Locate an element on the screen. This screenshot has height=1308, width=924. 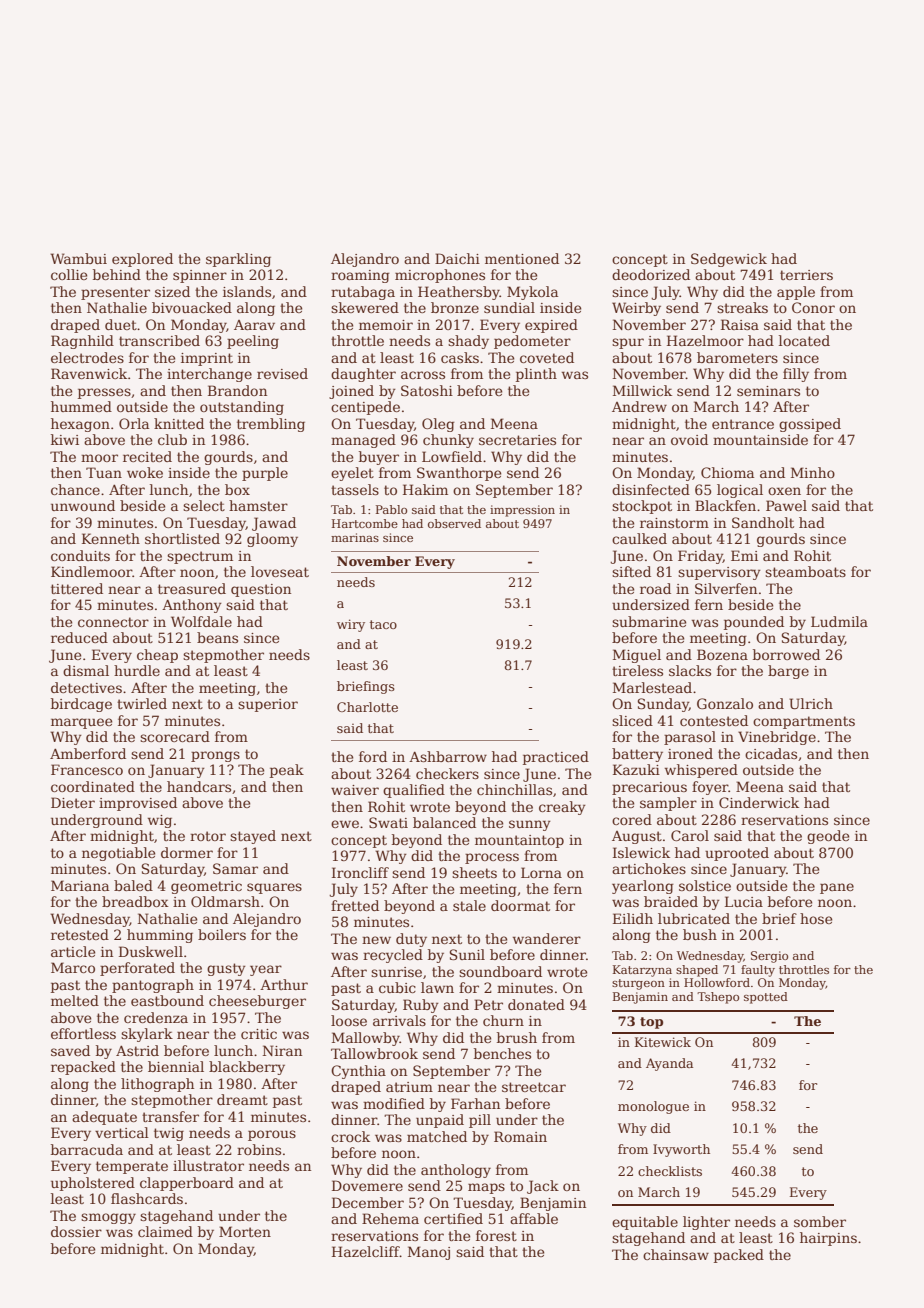
Lowfield is located at coordinates (452, 456).
